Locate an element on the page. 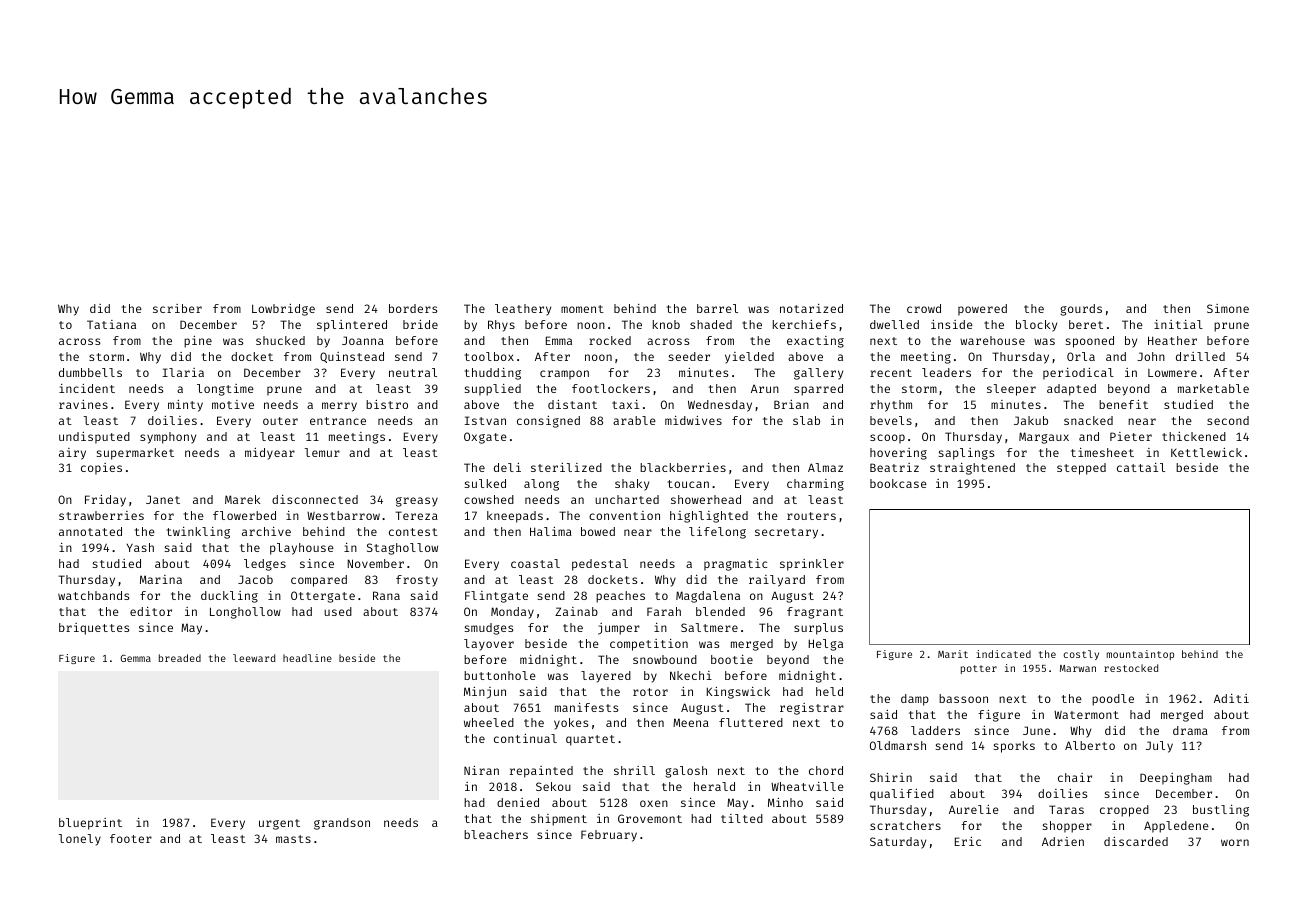  Simone is located at coordinates (1228, 308).
